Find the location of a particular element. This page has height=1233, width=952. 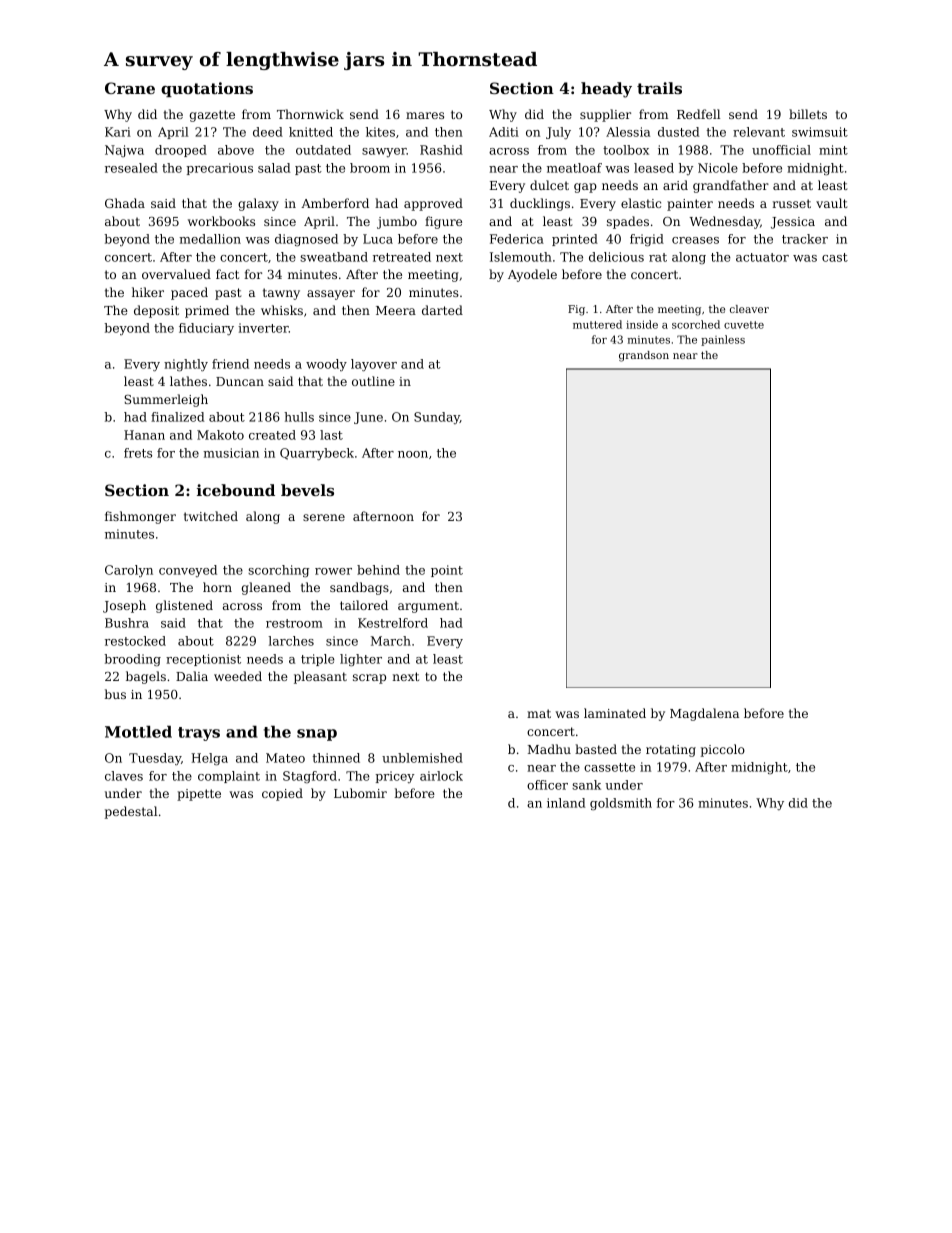

Aditi is located at coordinates (504, 132).
